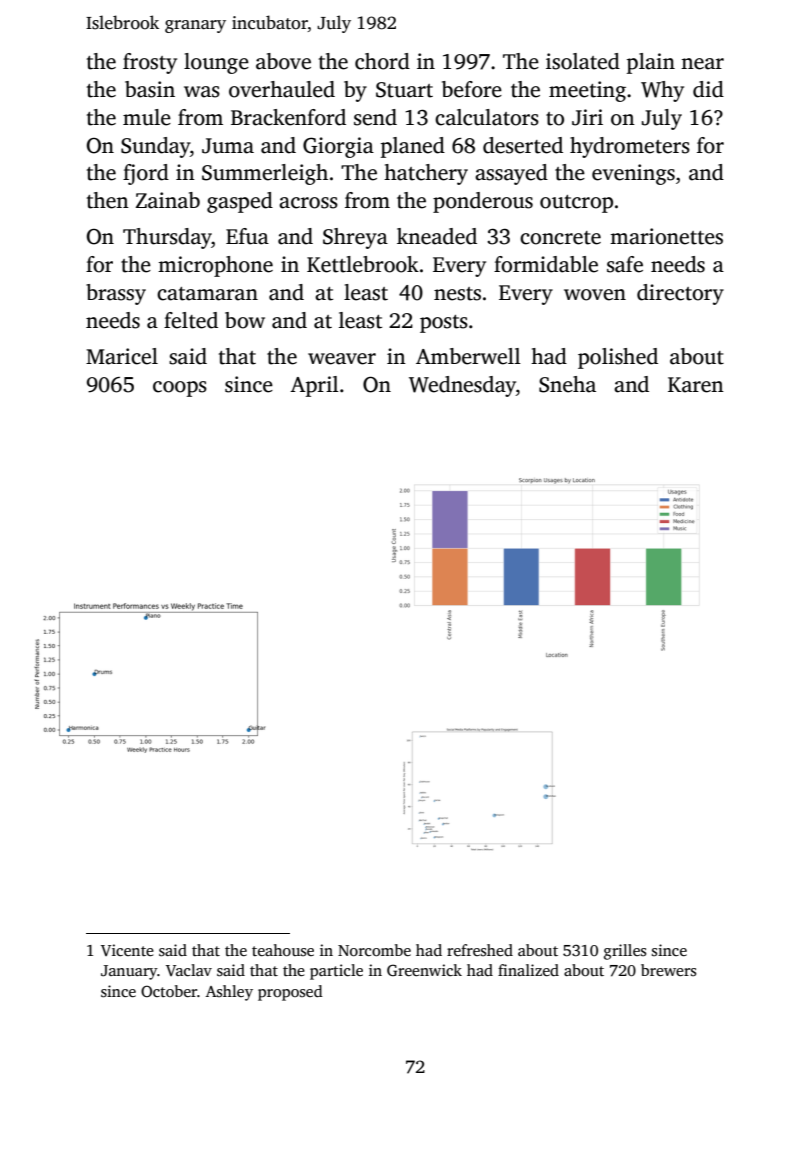 The height and width of the screenshot is (1149, 810). Describe the element at coordinates (127, 950) in the screenshot. I see `Vicente` at that location.
